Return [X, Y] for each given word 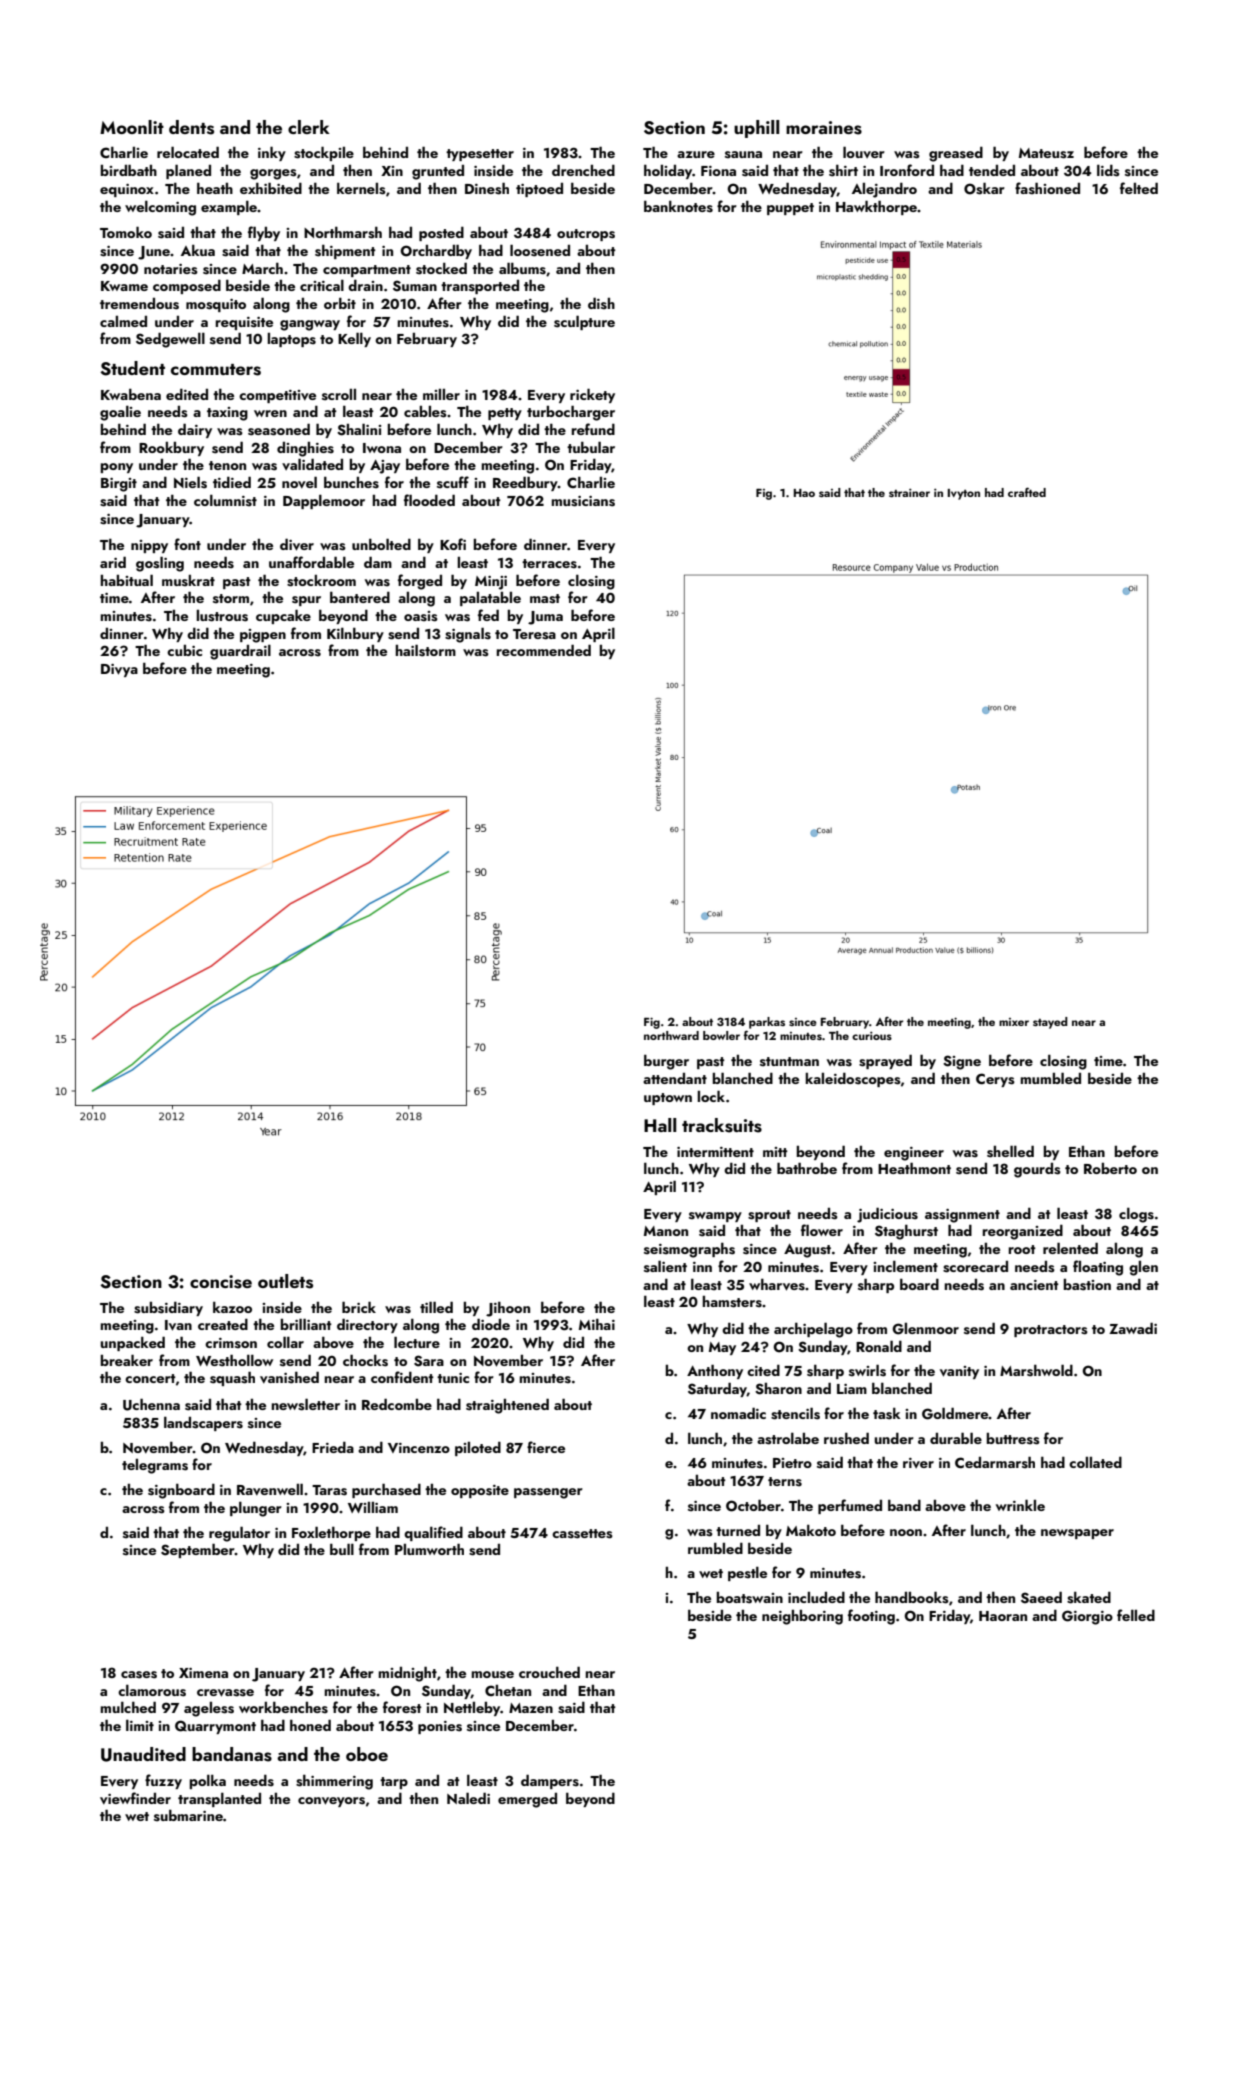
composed [187, 286]
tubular [591, 447]
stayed [1050, 1023]
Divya [119, 670]
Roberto [1110, 1168]
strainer [909, 493]
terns [785, 1482]
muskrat [188, 581]
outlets [285, 1281]
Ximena [203, 1673]
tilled [436, 1307]
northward [671, 1035]
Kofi [453, 544]
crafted [1027, 492]
